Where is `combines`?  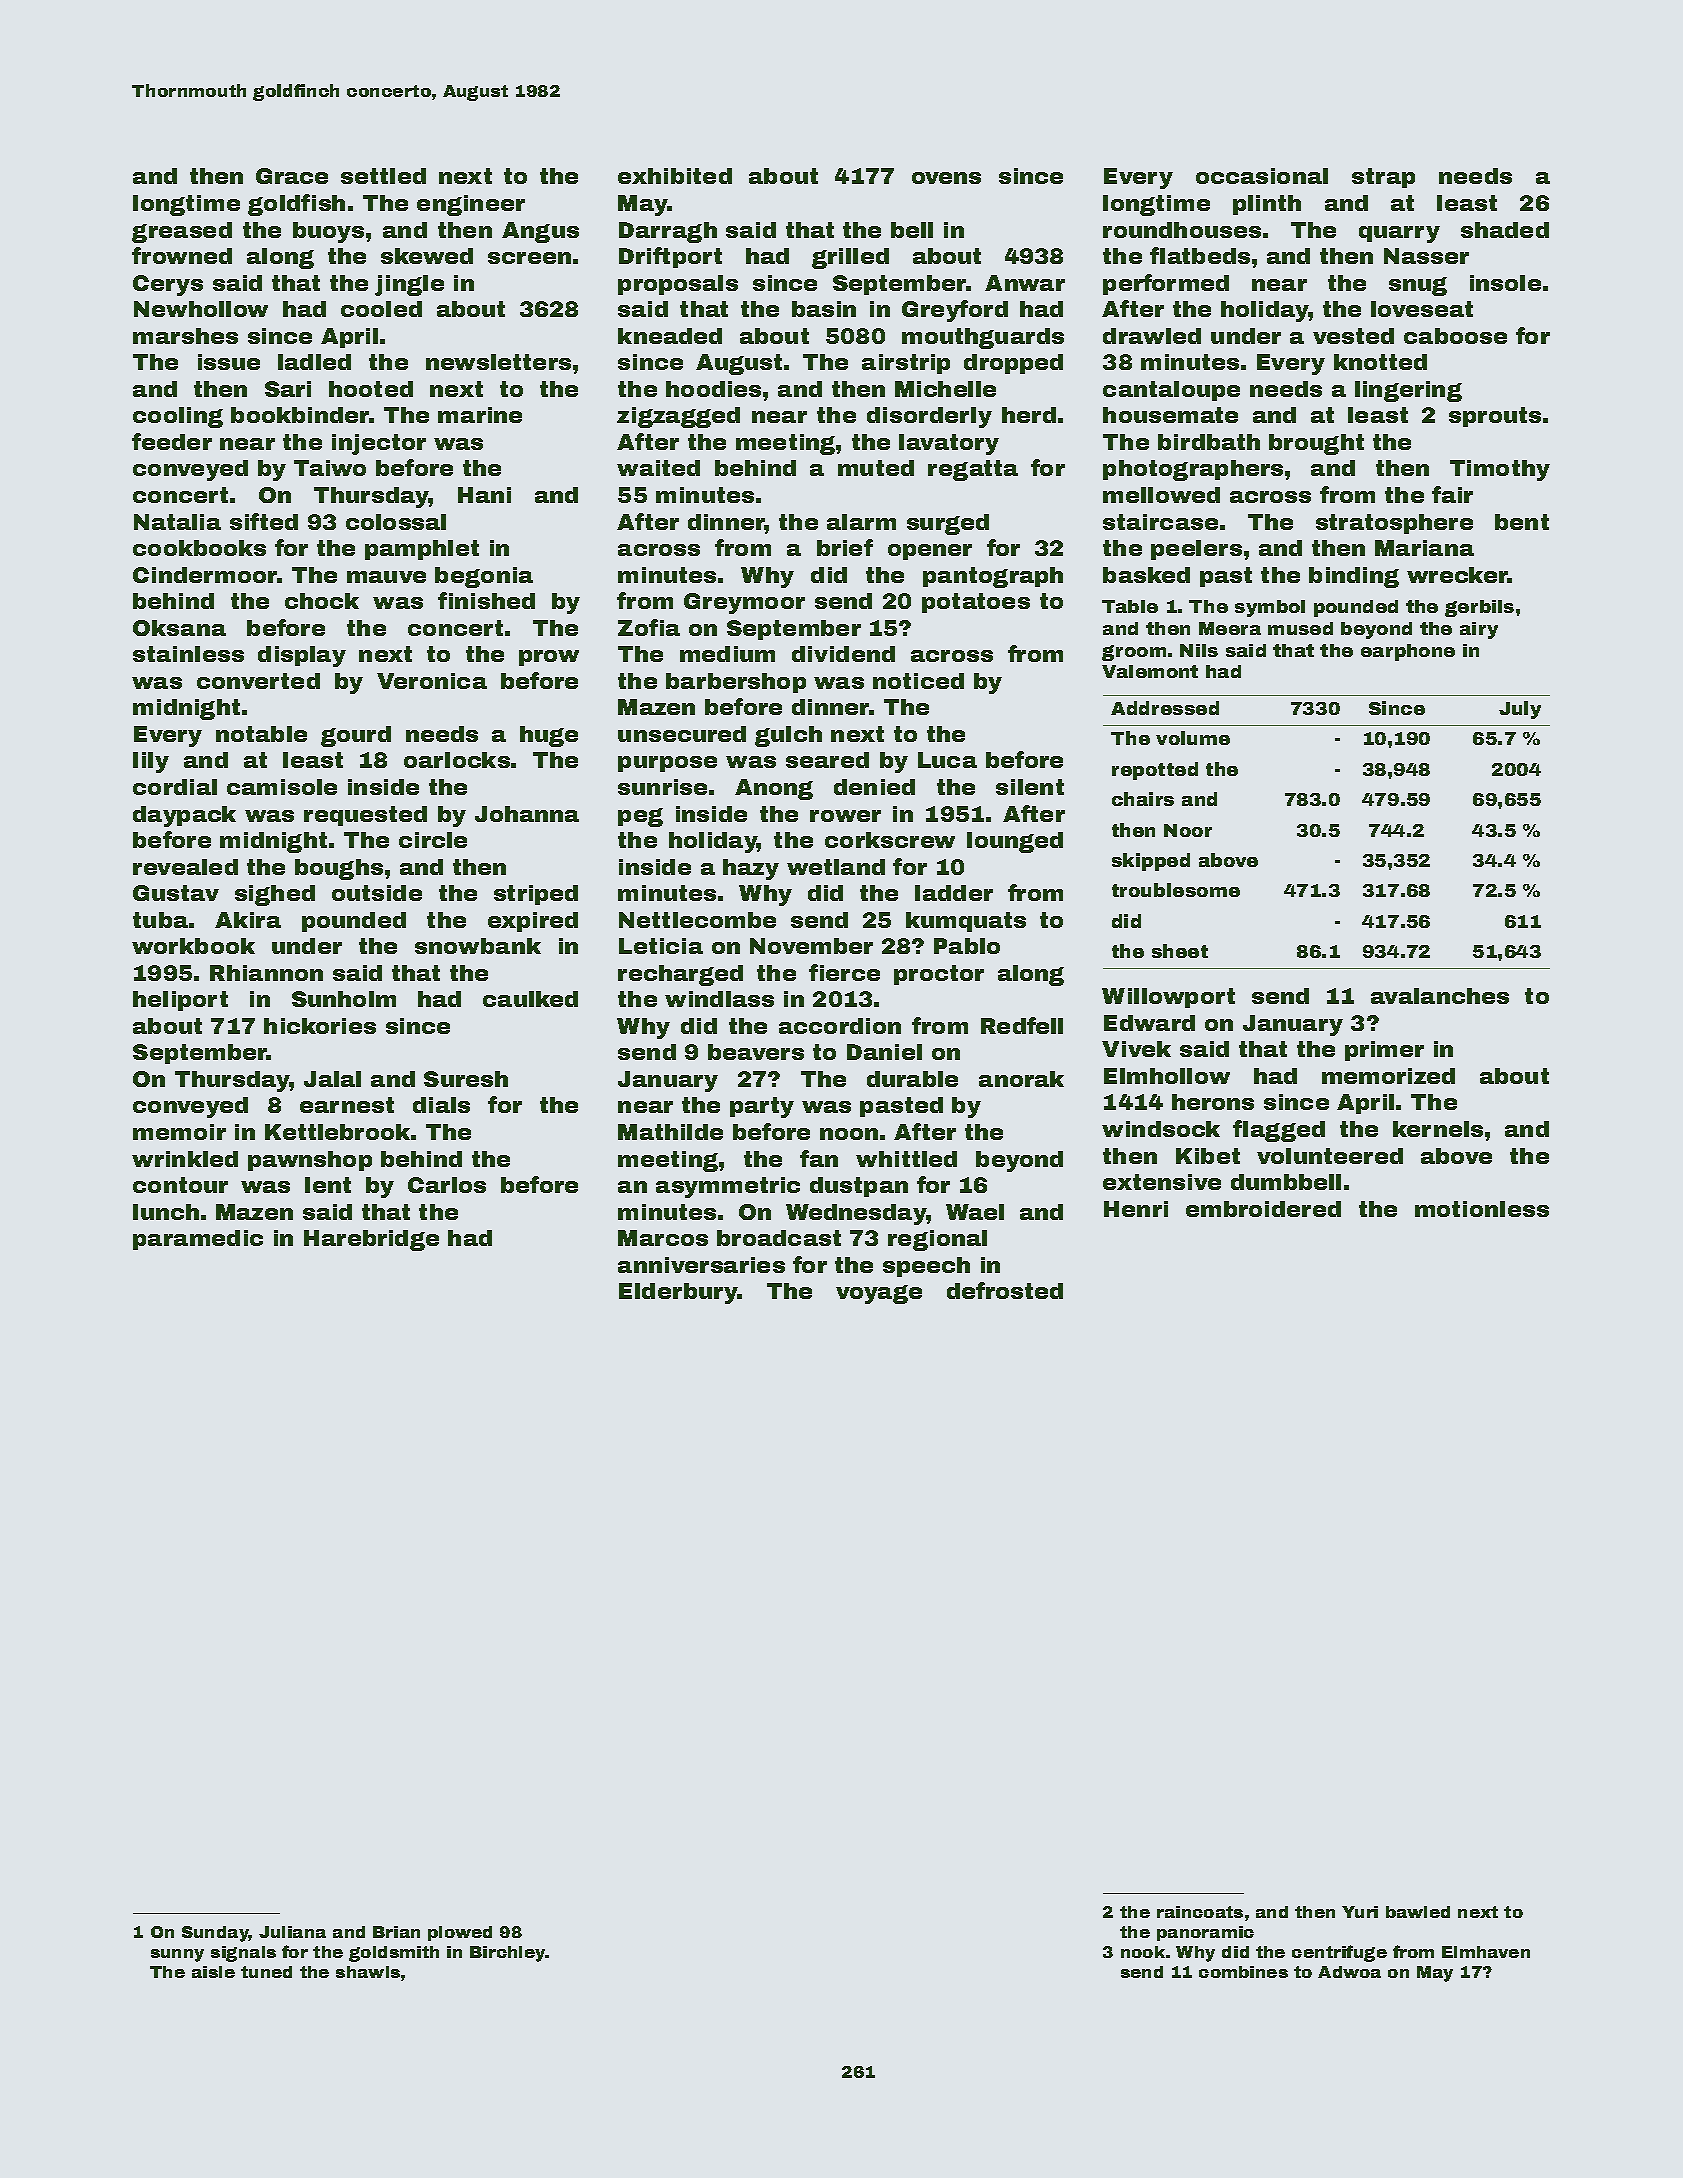 combines is located at coordinates (1243, 1972).
